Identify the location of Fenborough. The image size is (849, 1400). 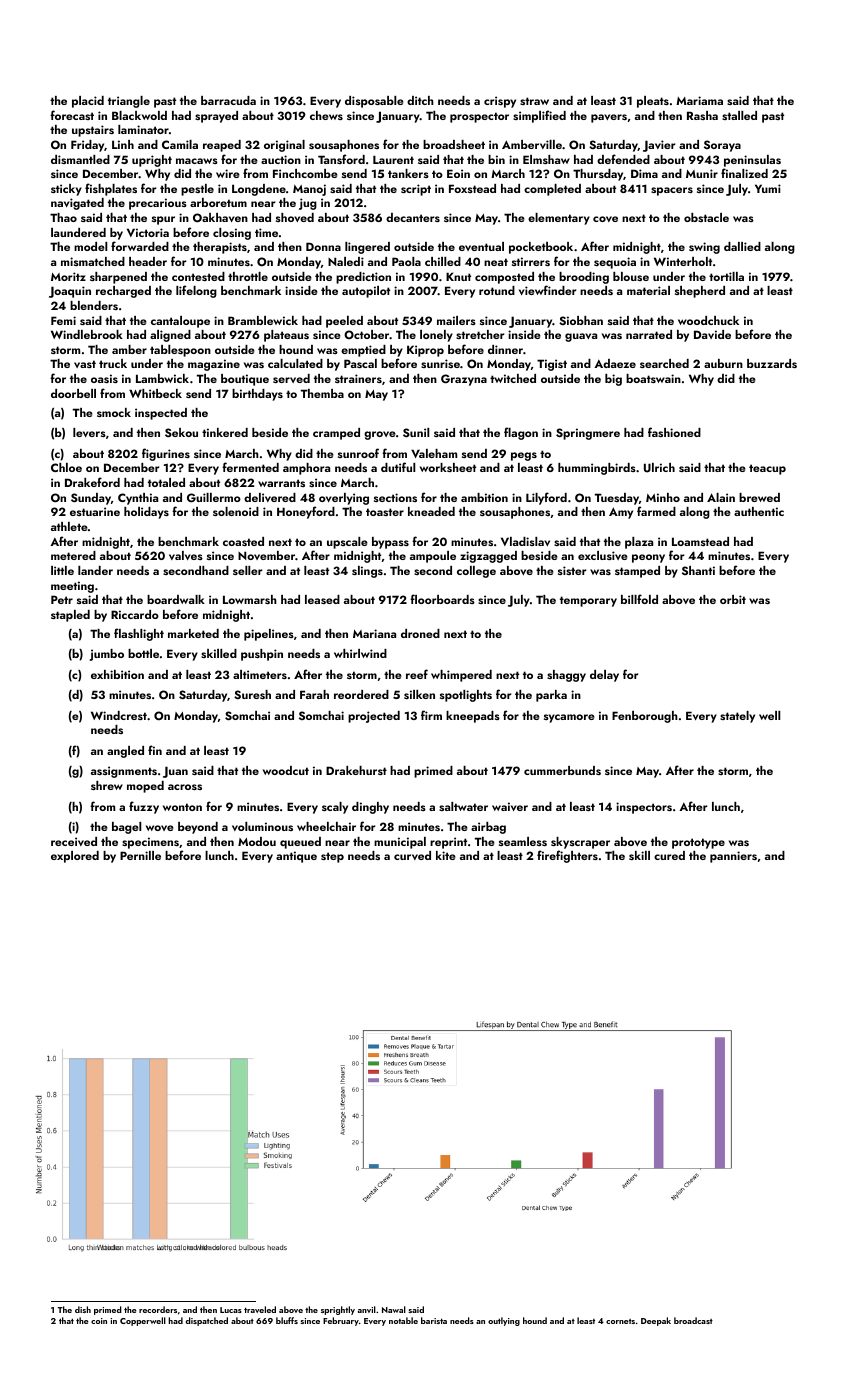
(645, 717).
